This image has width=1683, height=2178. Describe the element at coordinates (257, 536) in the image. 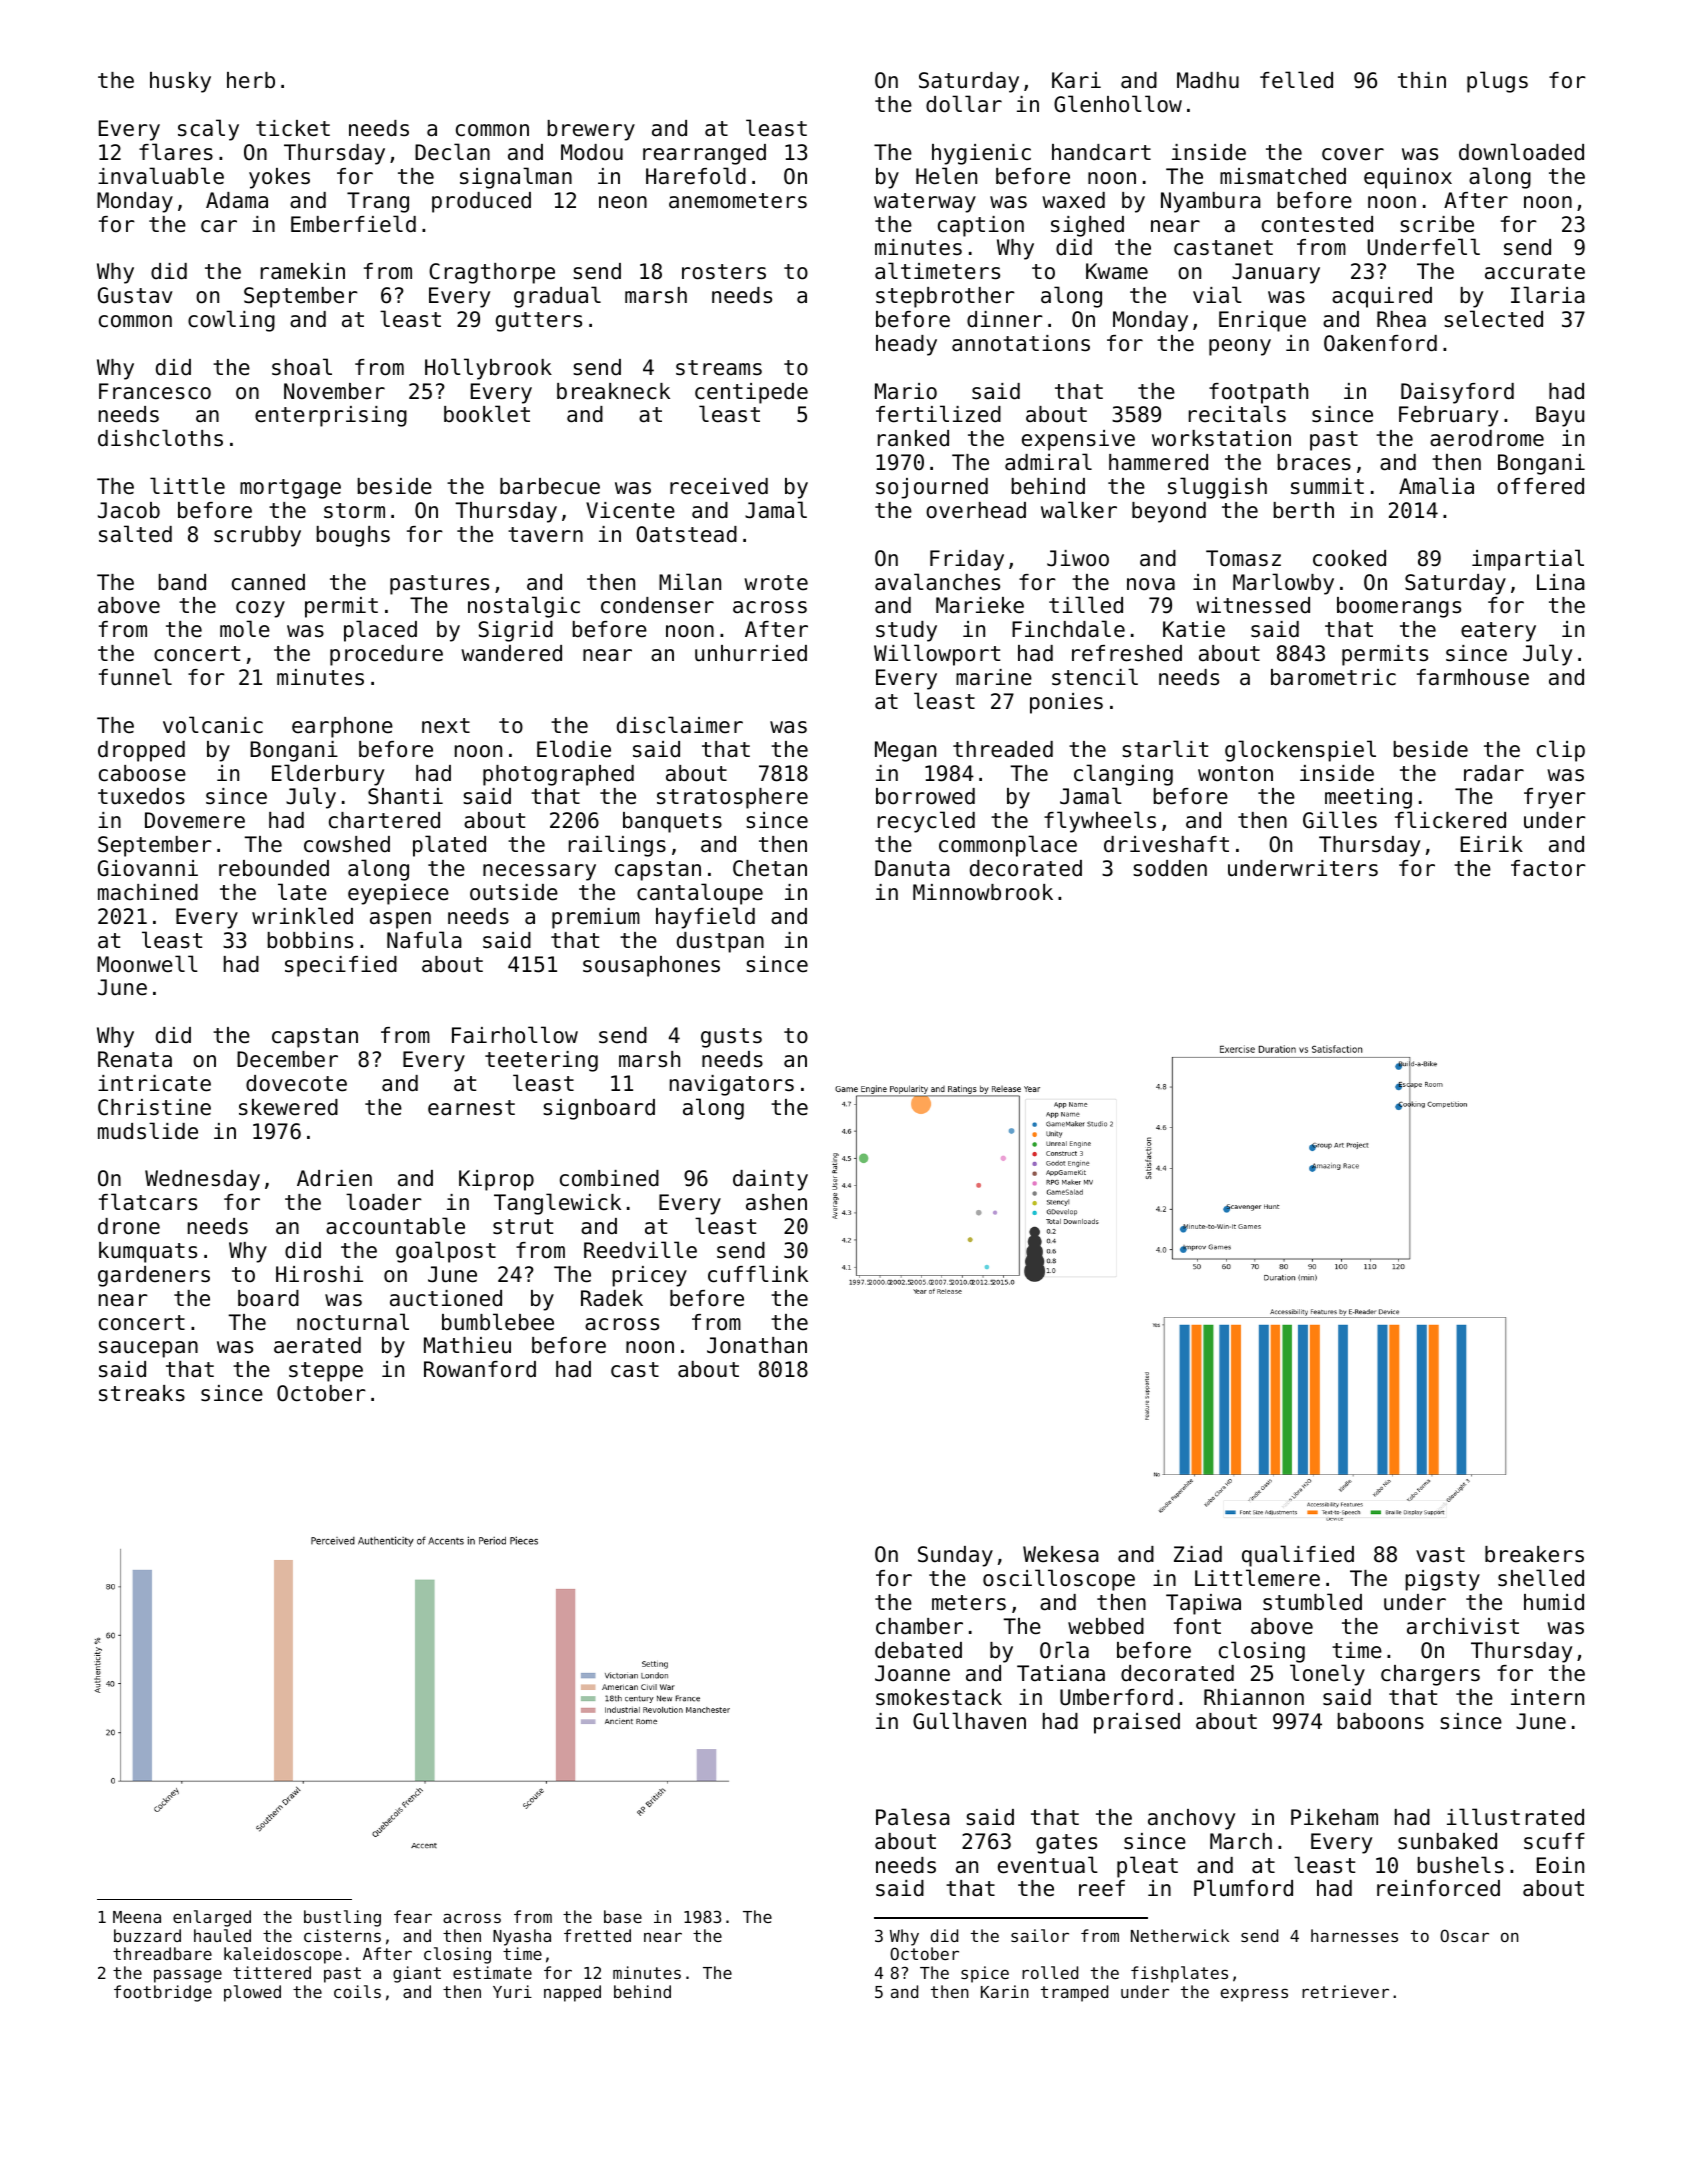

I see `scrubby` at that location.
